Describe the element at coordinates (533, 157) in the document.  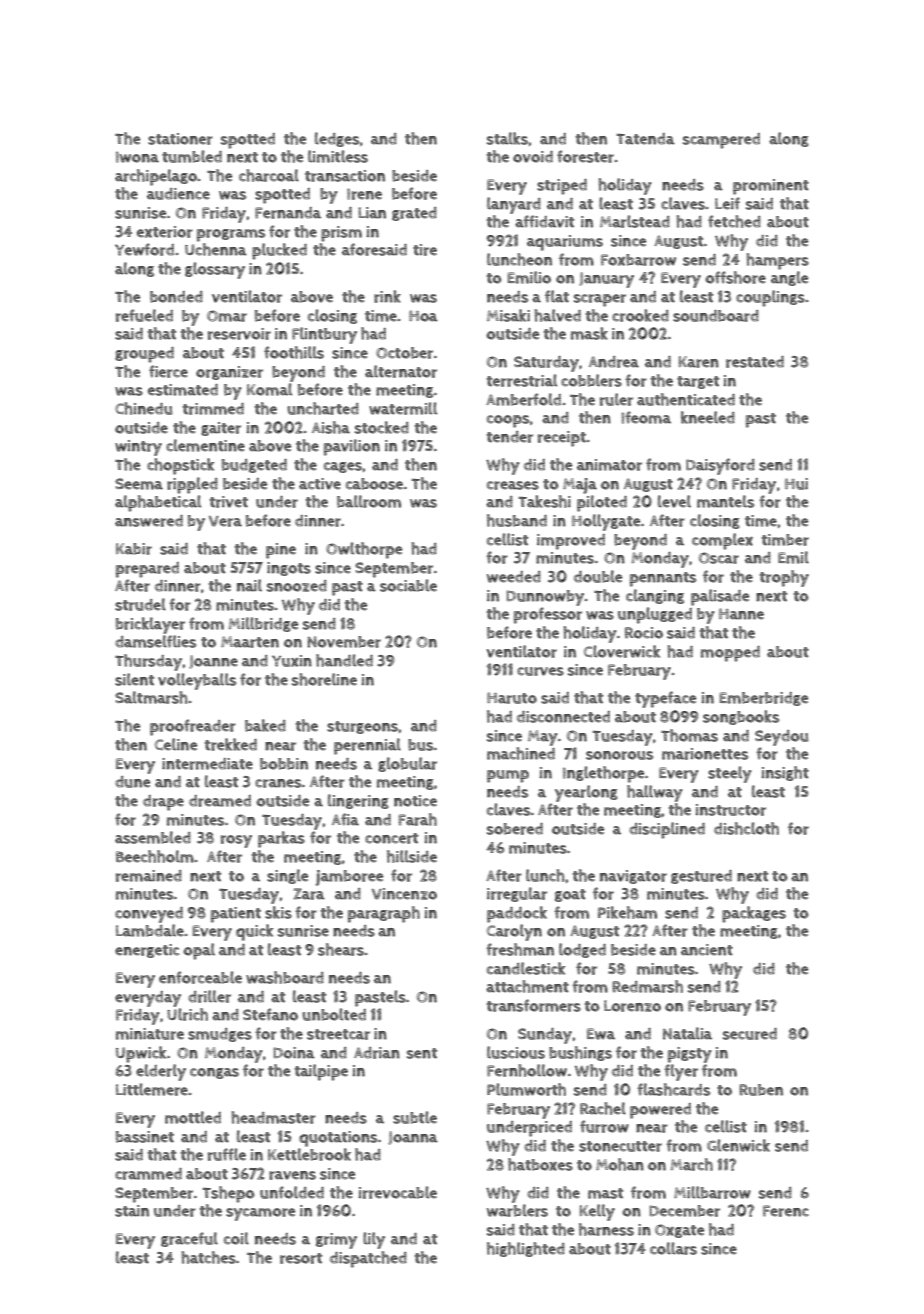
I see `ovoid` at that location.
